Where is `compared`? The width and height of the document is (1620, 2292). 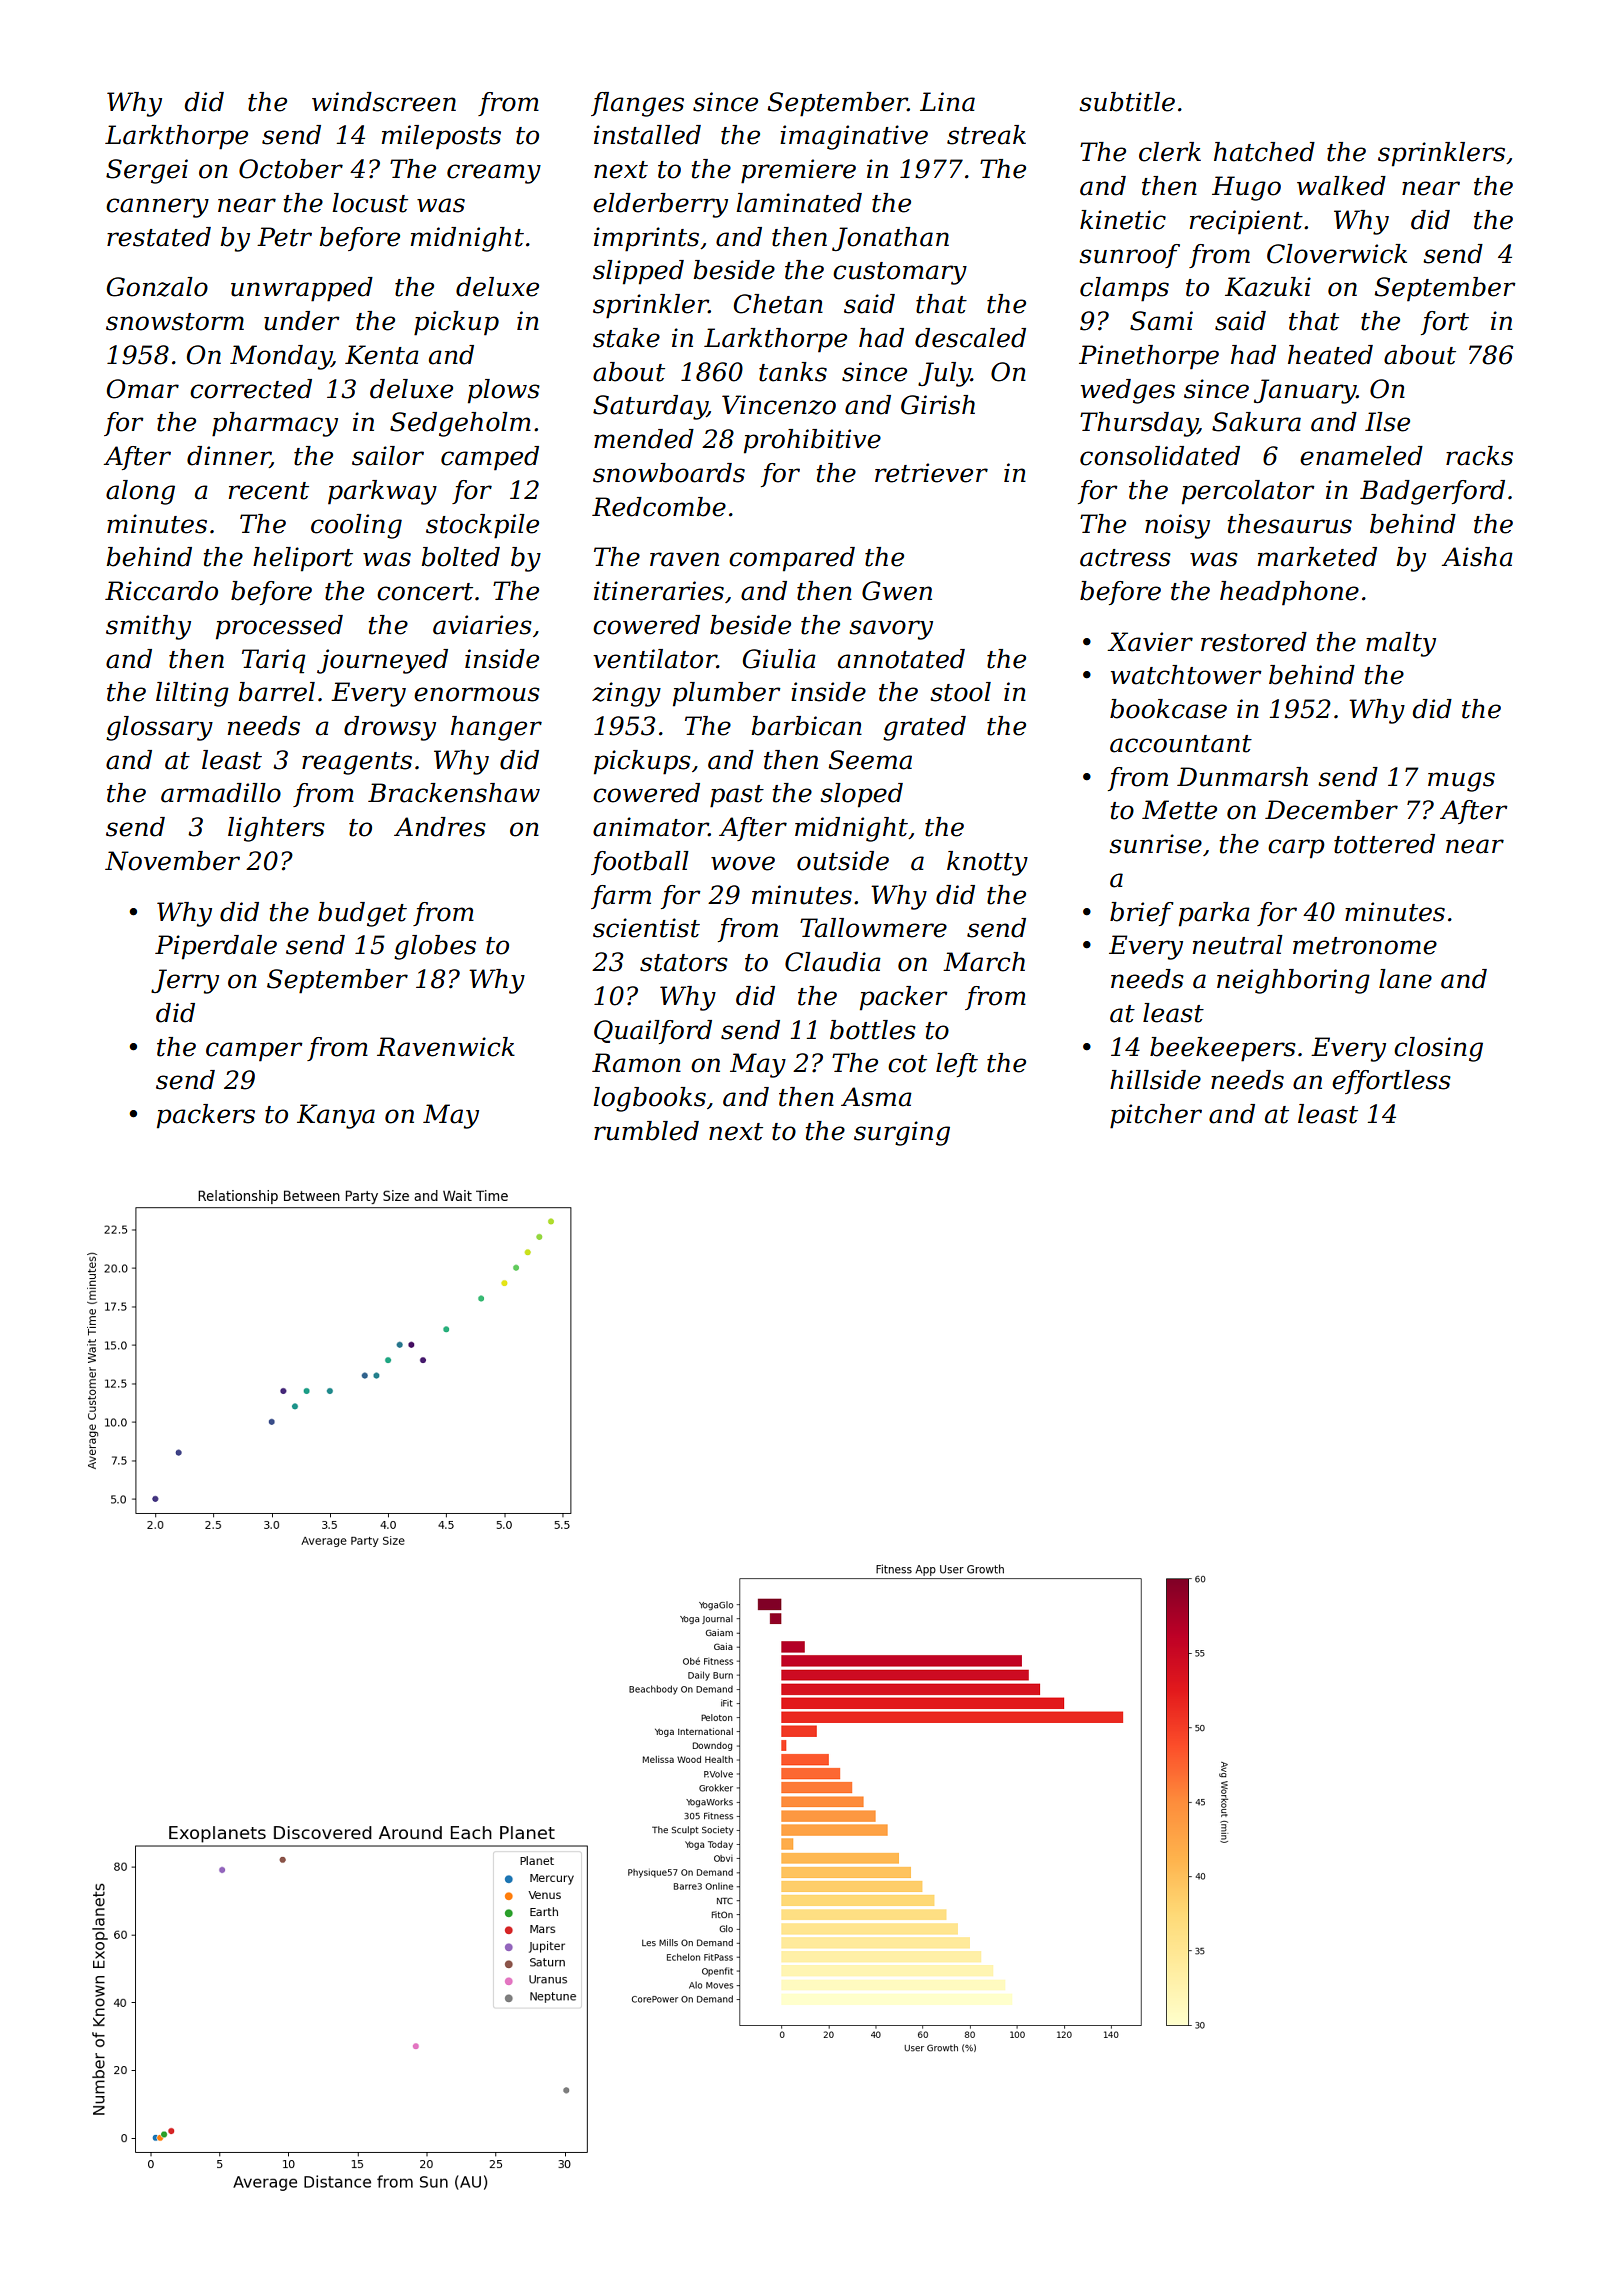 compared is located at coordinates (792, 559).
